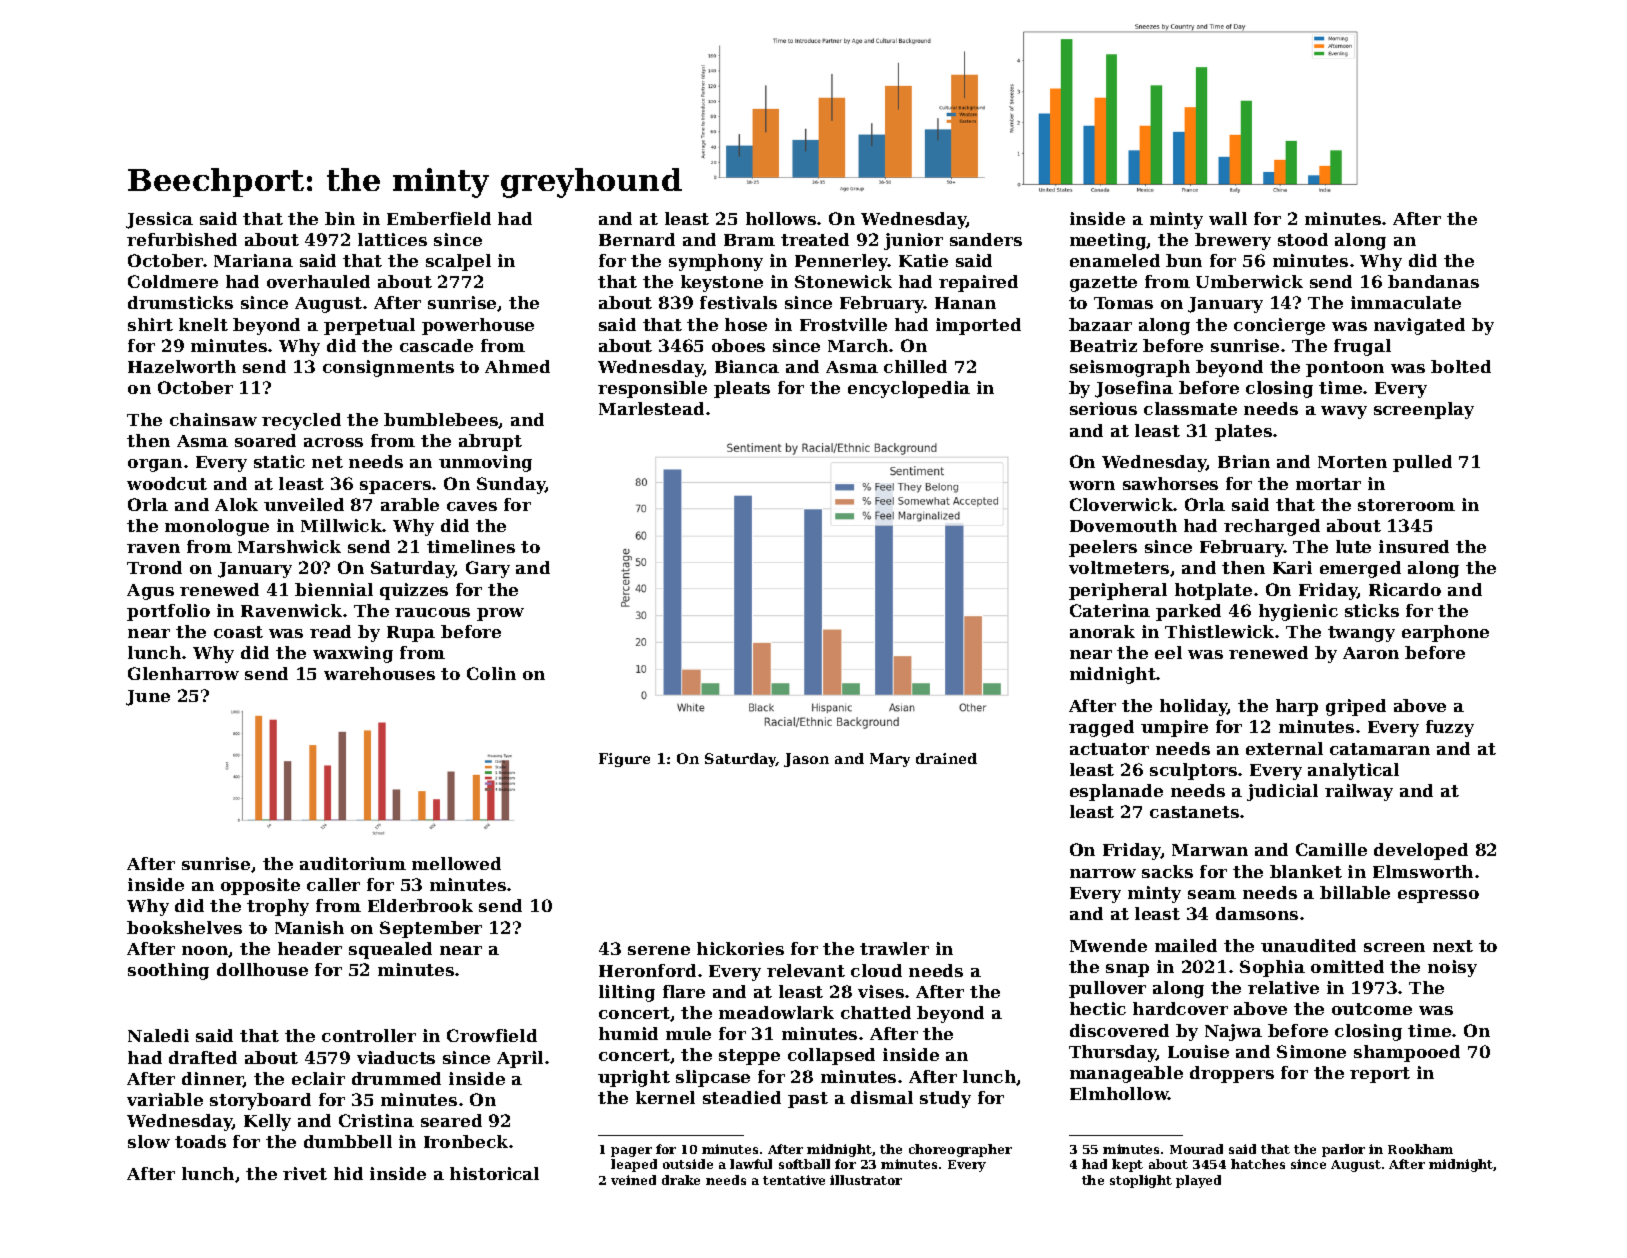 The width and height of the document is (1627, 1258). I want to click on Elderbrook, so click(420, 905).
